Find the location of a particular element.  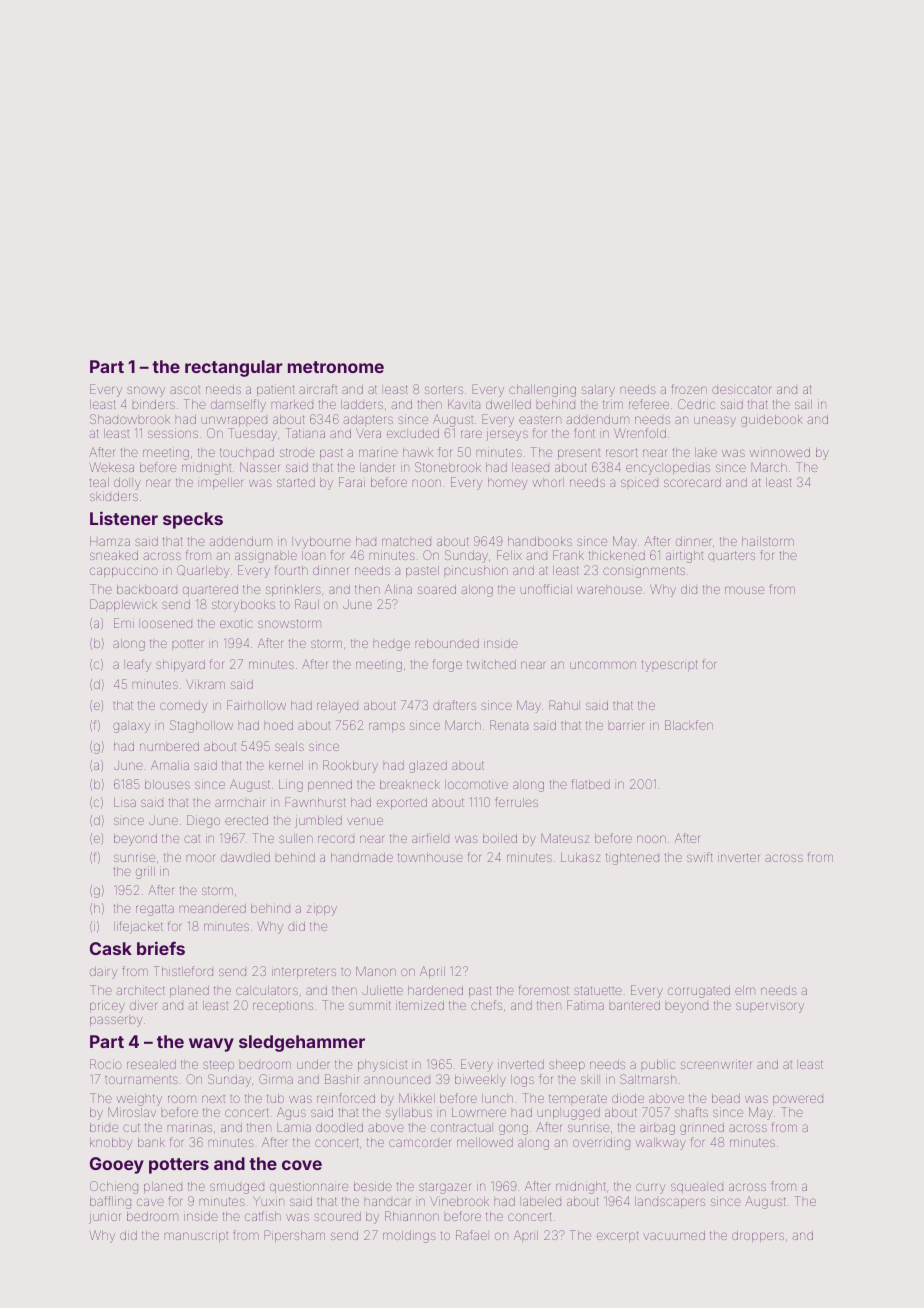

manuscript is located at coordinates (196, 1237).
